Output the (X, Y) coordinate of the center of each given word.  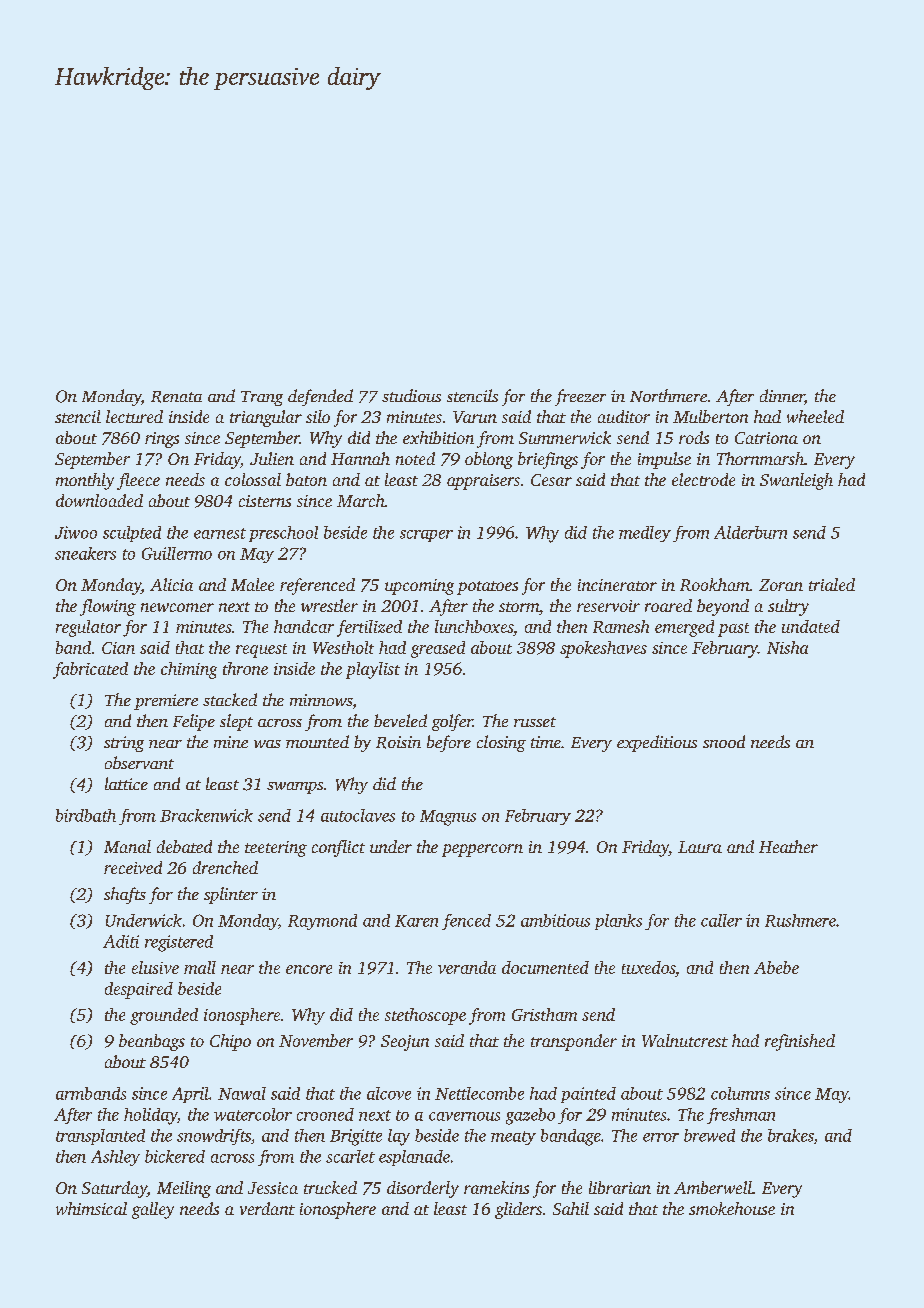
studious (411, 395)
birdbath (86, 815)
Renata (176, 397)
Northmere (668, 395)
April (190, 1095)
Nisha (787, 647)
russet (535, 722)
